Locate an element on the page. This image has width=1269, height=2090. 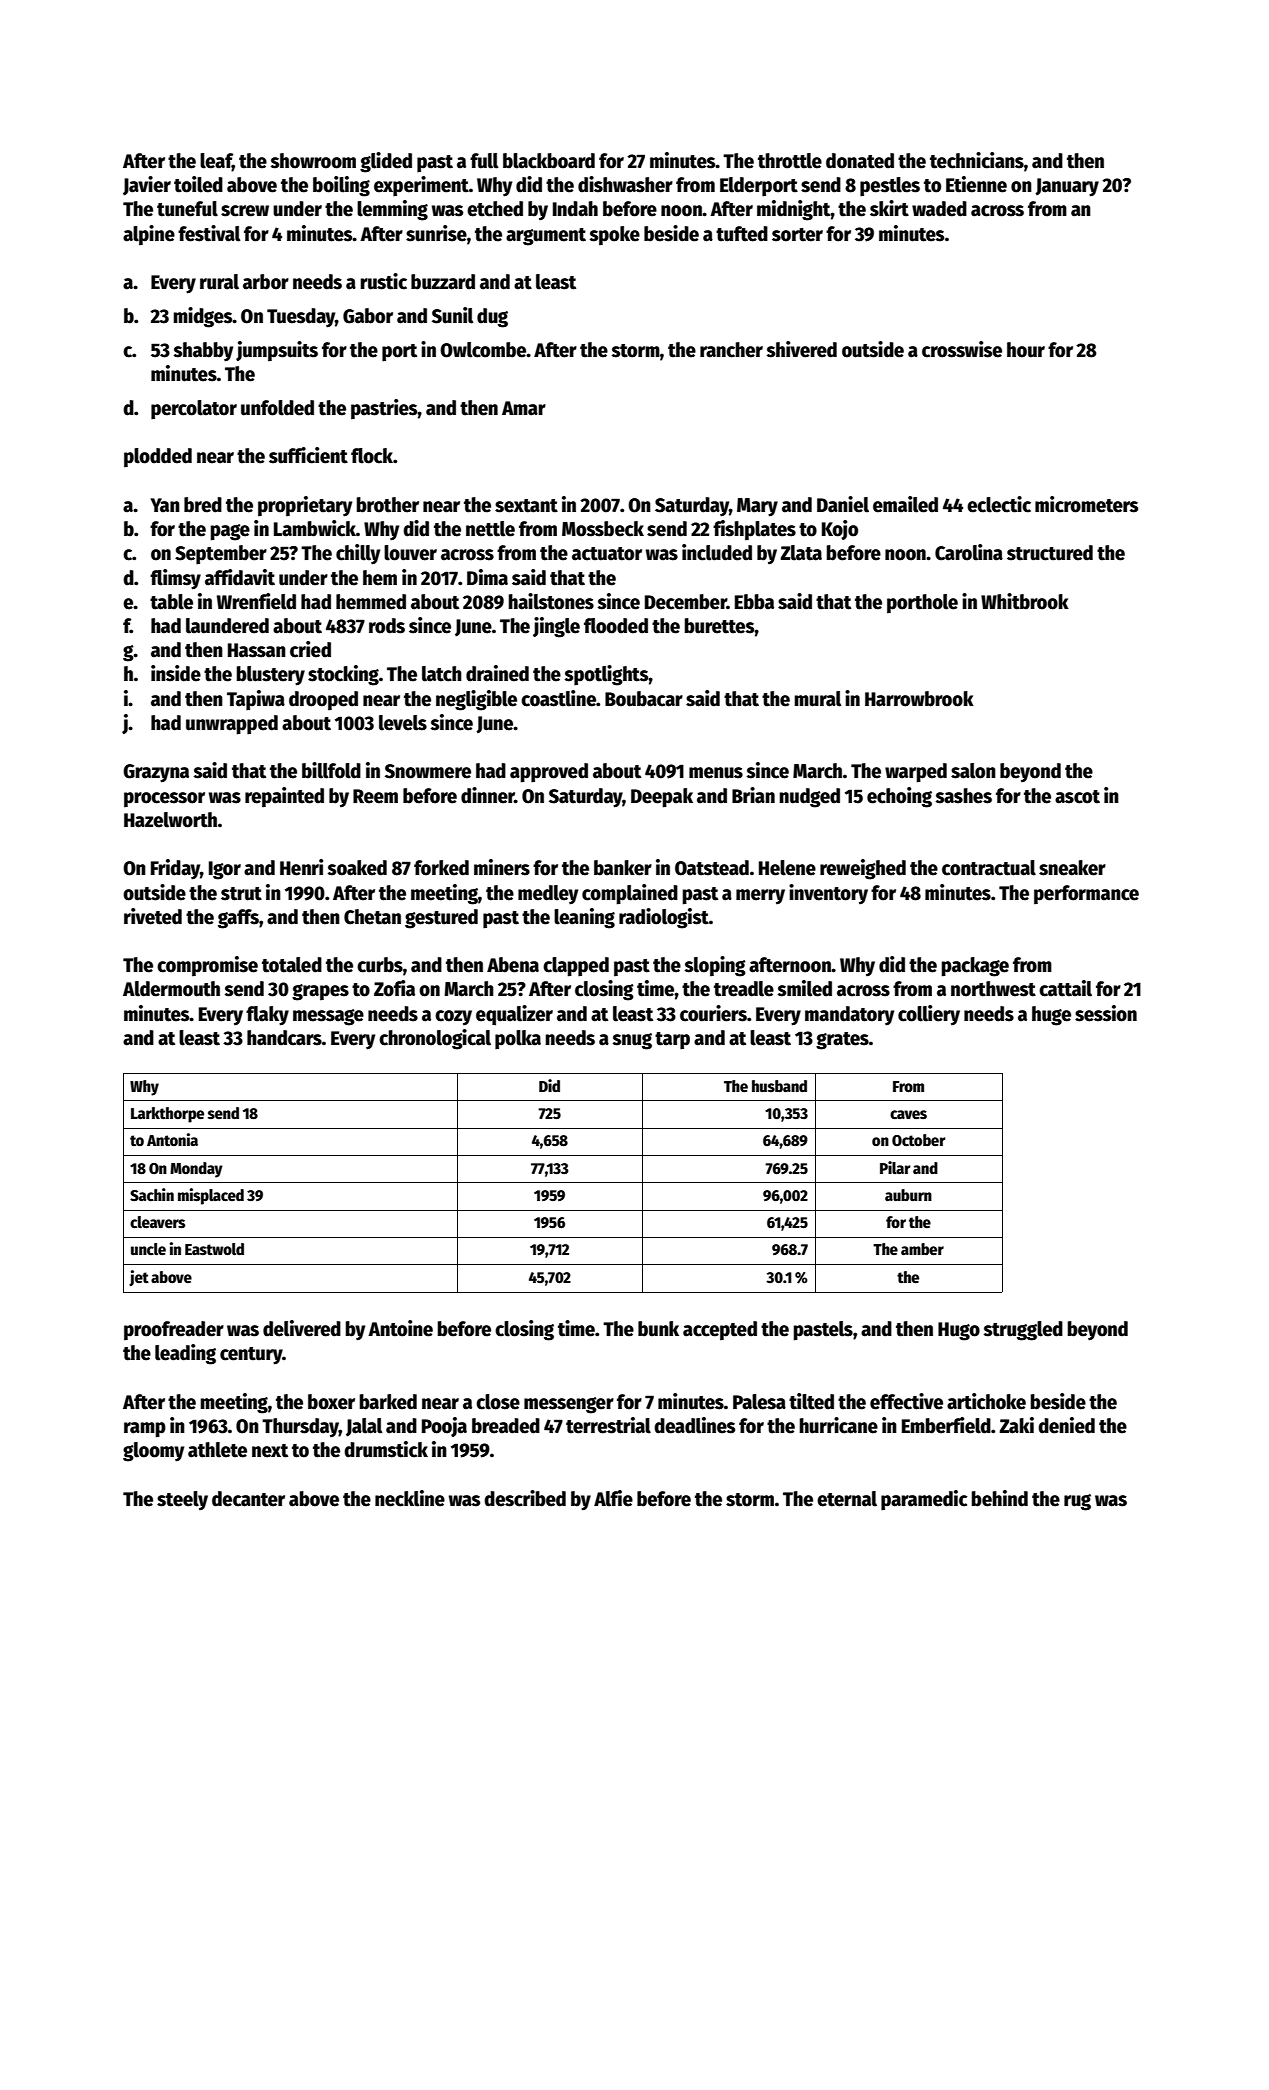
husband is located at coordinates (779, 1086).
